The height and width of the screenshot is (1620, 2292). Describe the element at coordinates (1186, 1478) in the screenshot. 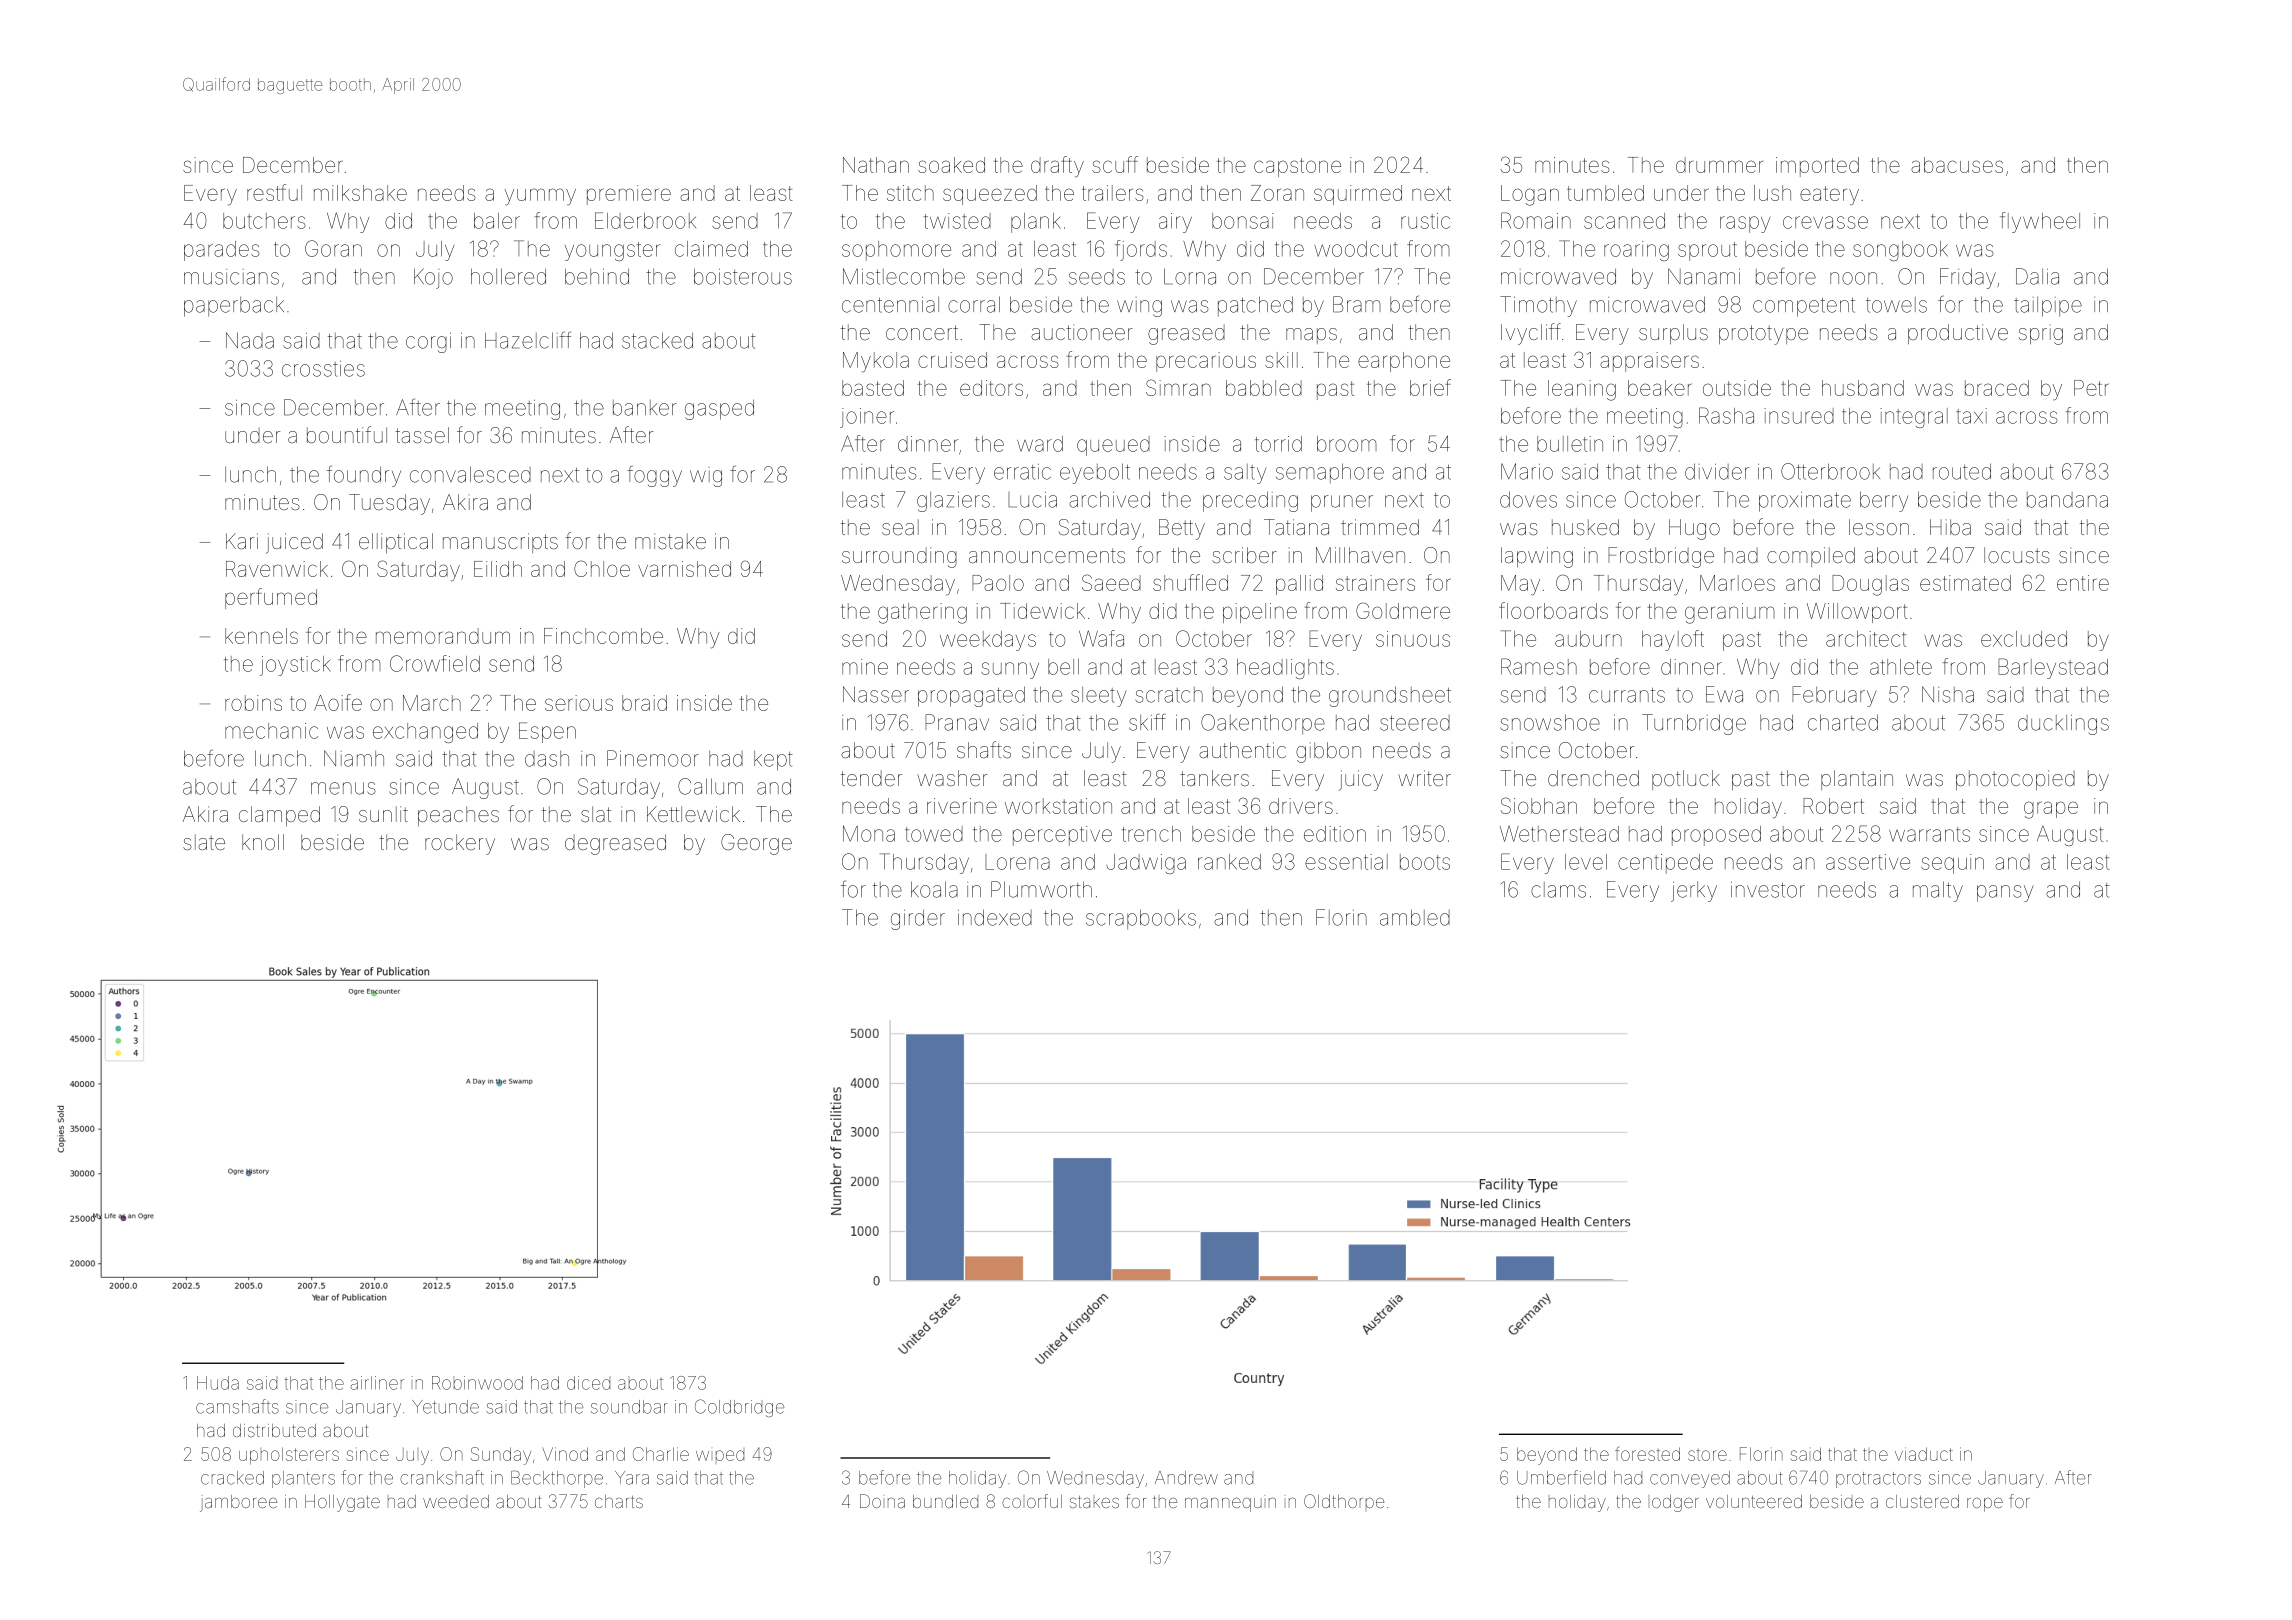

I see `Andrew` at that location.
